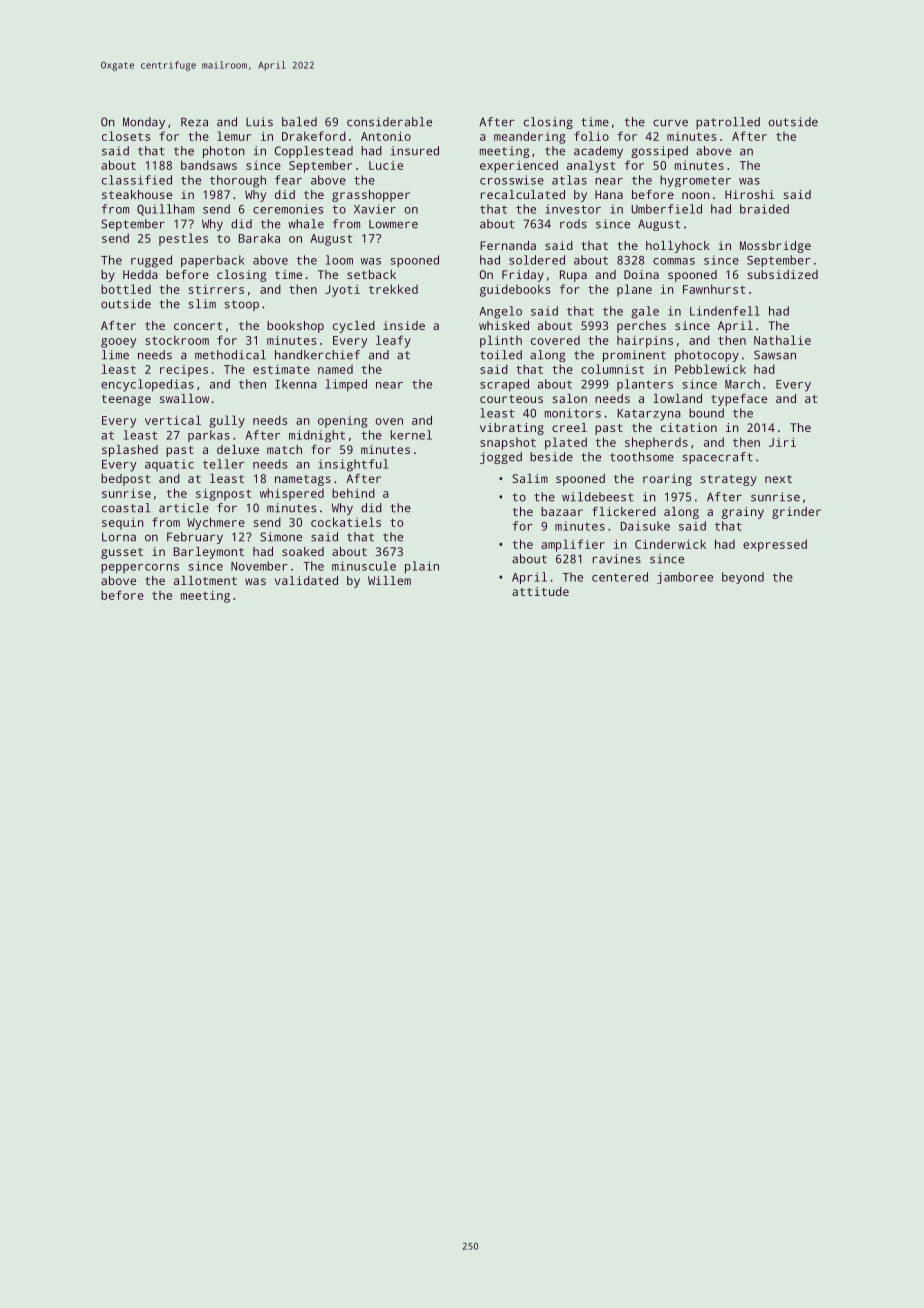  Describe the element at coordinates (123, 523) in the screenshot. I see `sequin` at that location.
